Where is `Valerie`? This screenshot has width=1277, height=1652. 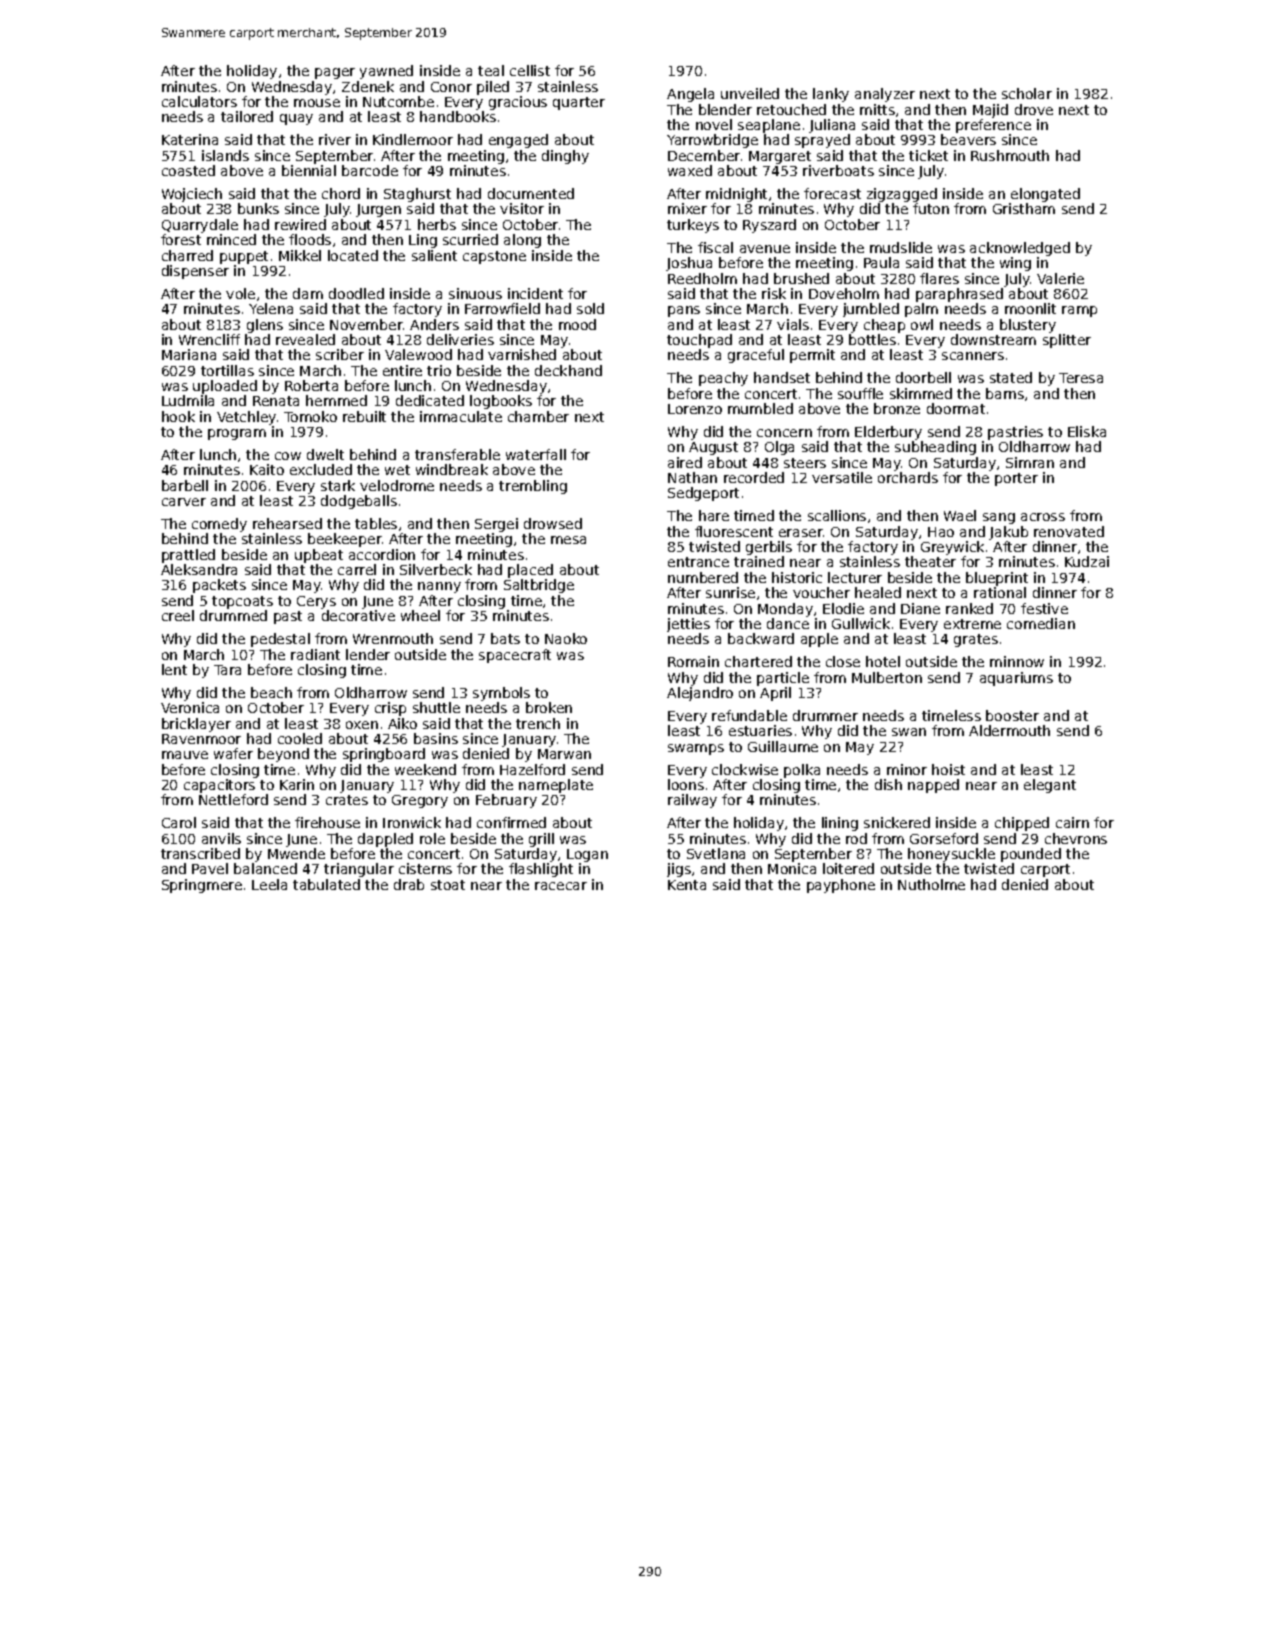 Valerie is located at coordinates (1060, 278).
